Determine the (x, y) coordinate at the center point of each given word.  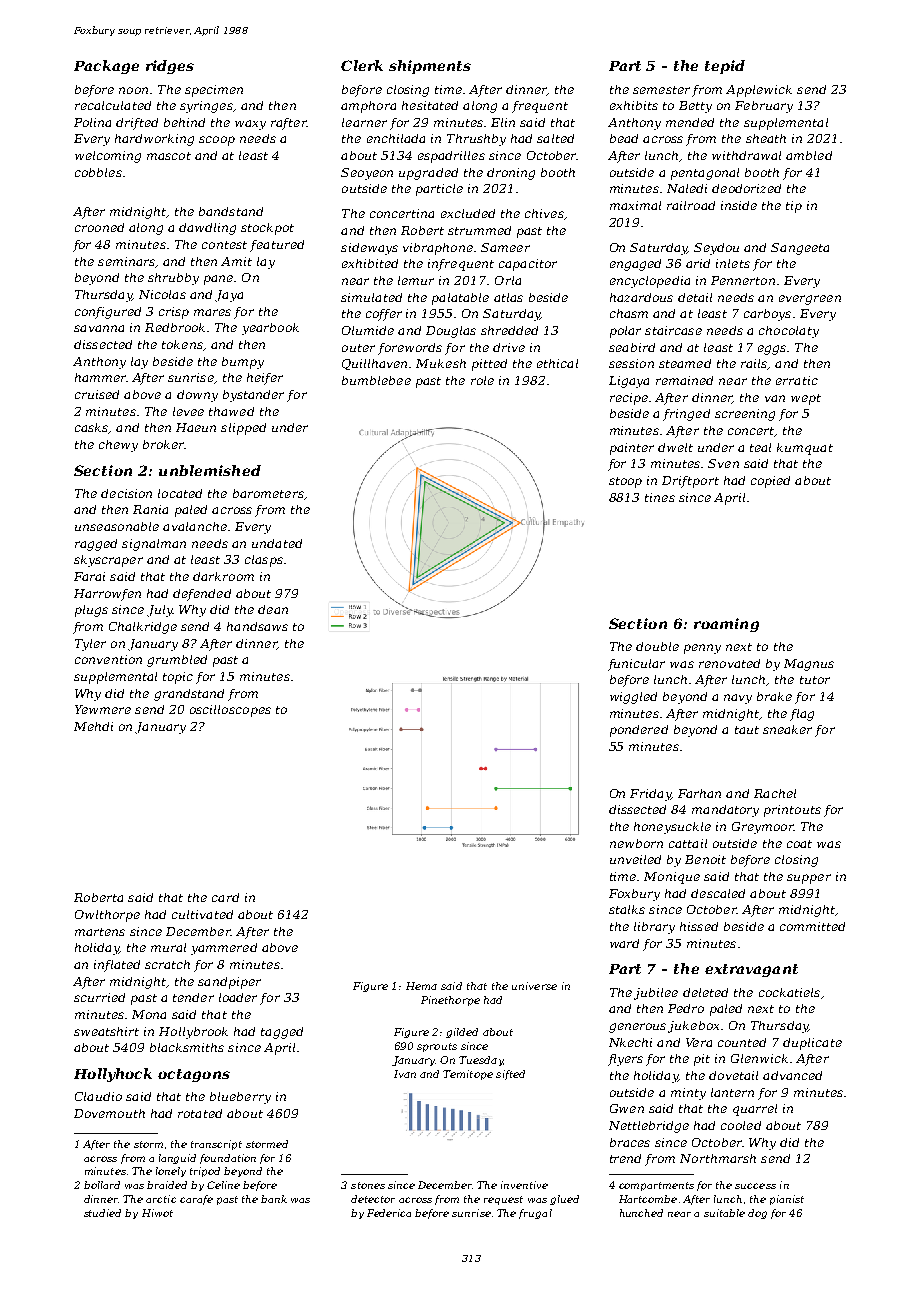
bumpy (243, 363)
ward (624, 943)
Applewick (759, 91)
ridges (170, 67)
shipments (430, 67)
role (482, 380)
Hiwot (157, 1213)
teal (760, 447)
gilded (462, 1033)
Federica (389, 1213)
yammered (224, 949)
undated (277, 543)
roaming (726, 625)
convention (108, 659)
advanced (792, 1075)
